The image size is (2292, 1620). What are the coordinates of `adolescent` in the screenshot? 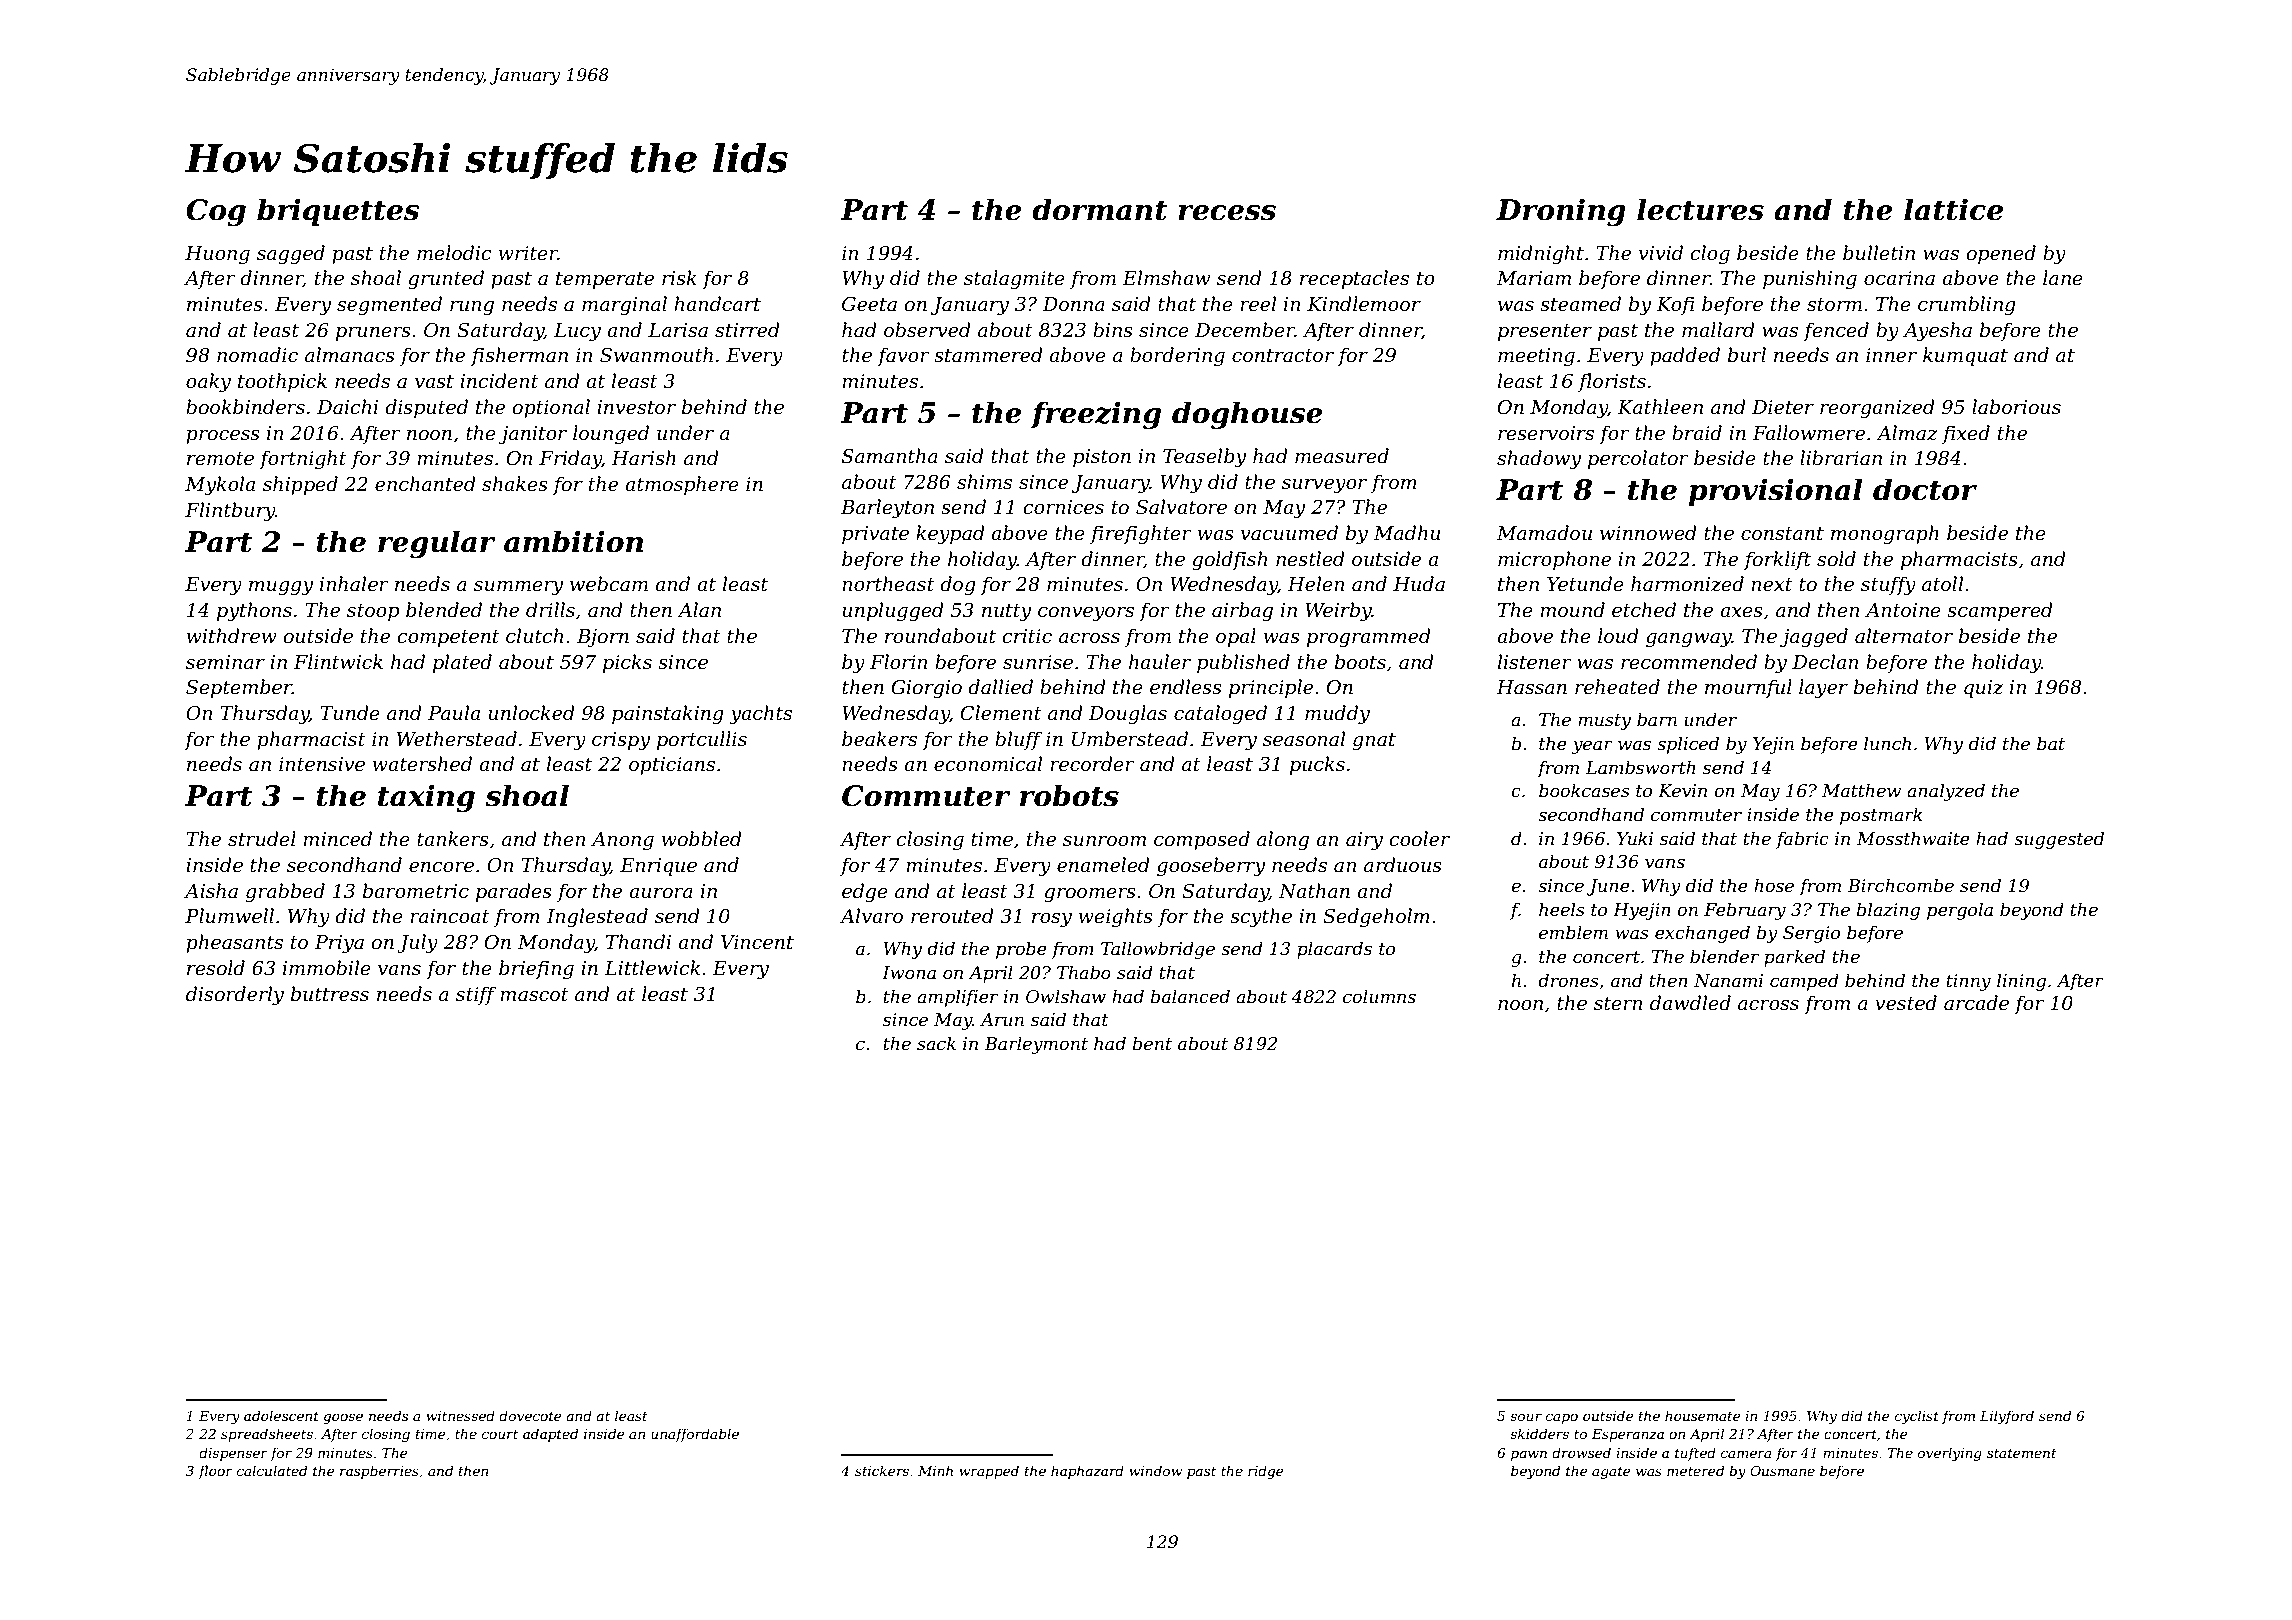 It's located at (281, 1415).
